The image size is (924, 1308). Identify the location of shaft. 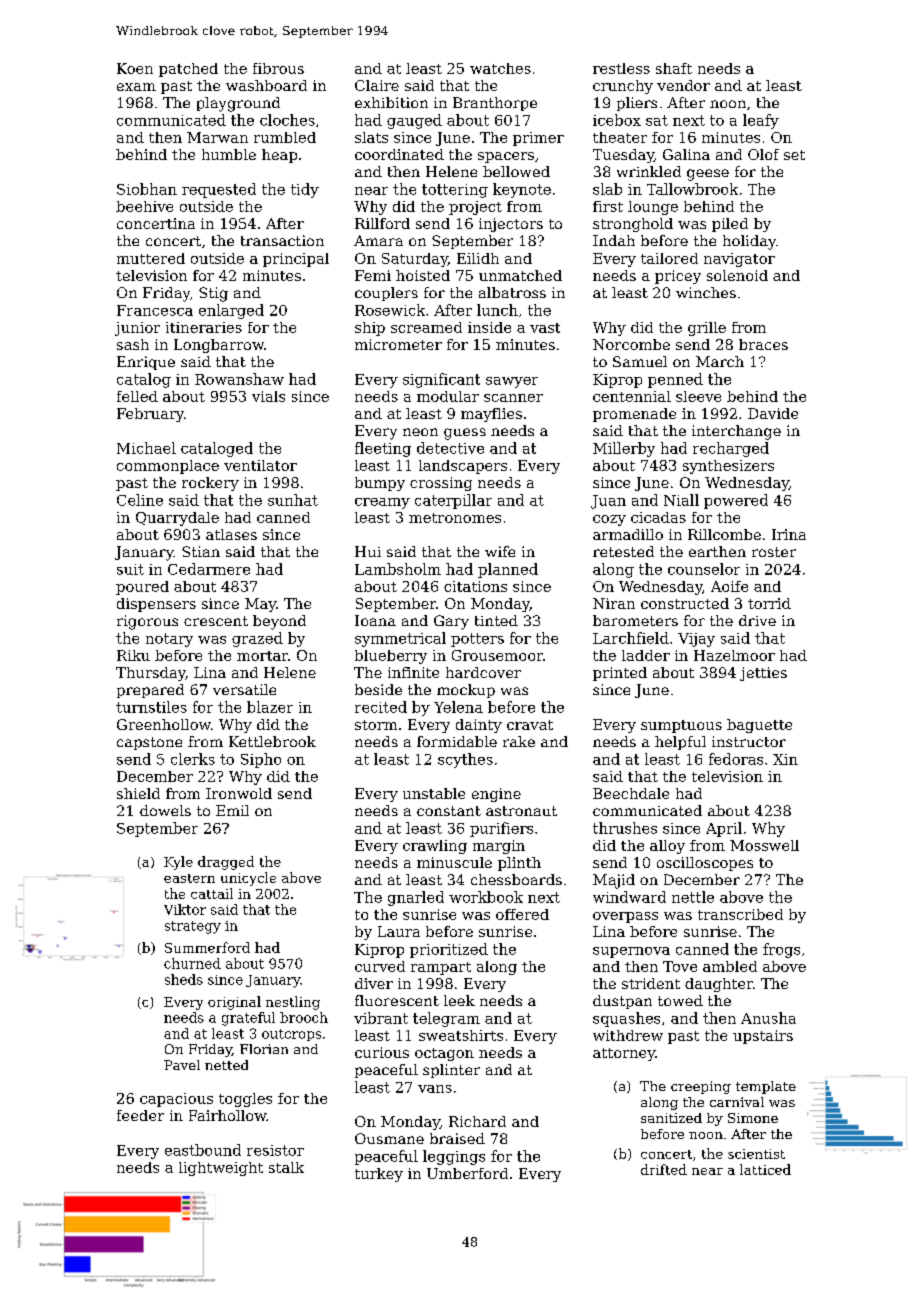
(674, 68).
